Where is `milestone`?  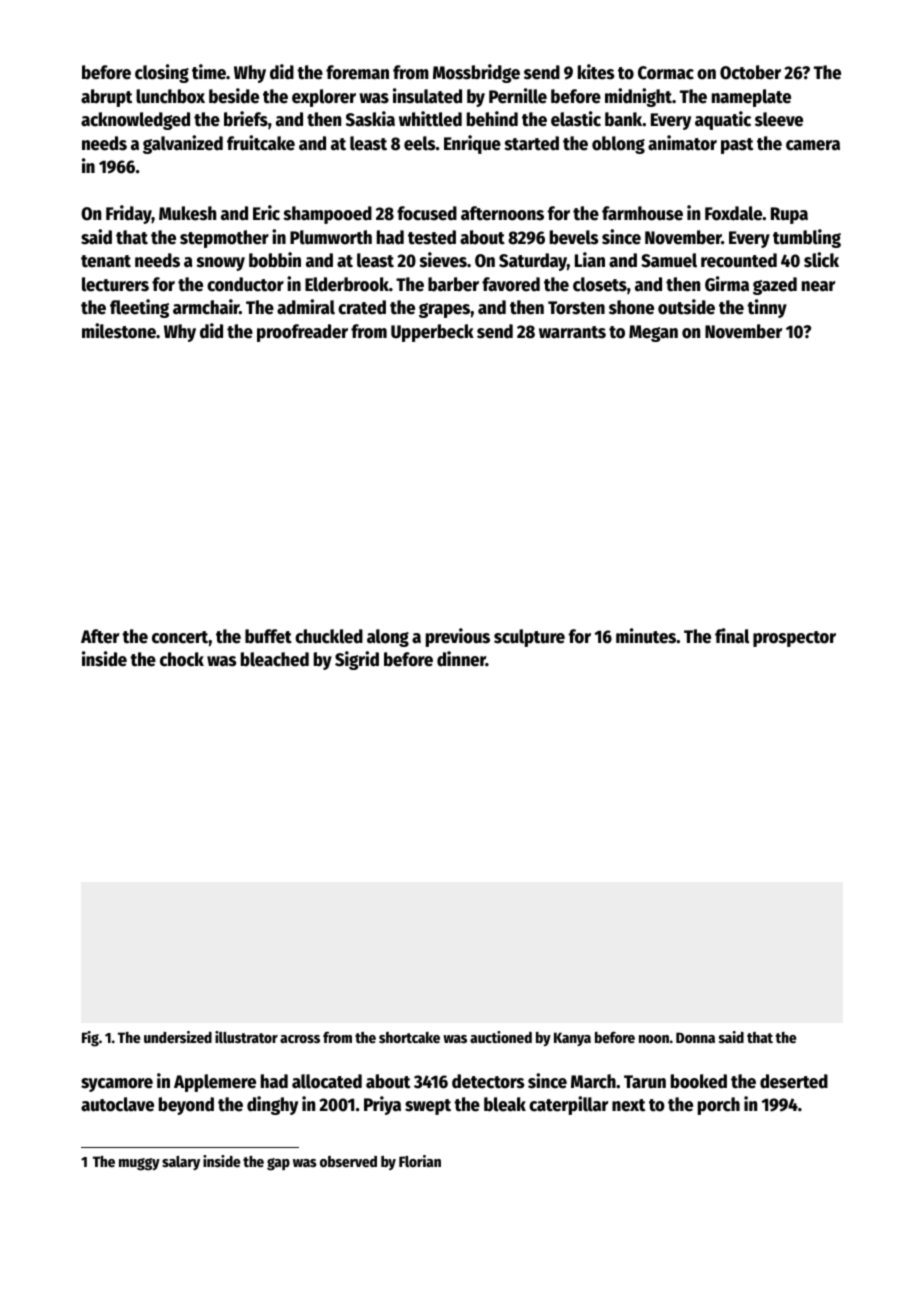
milestone is located at coordinates (119, 331).
